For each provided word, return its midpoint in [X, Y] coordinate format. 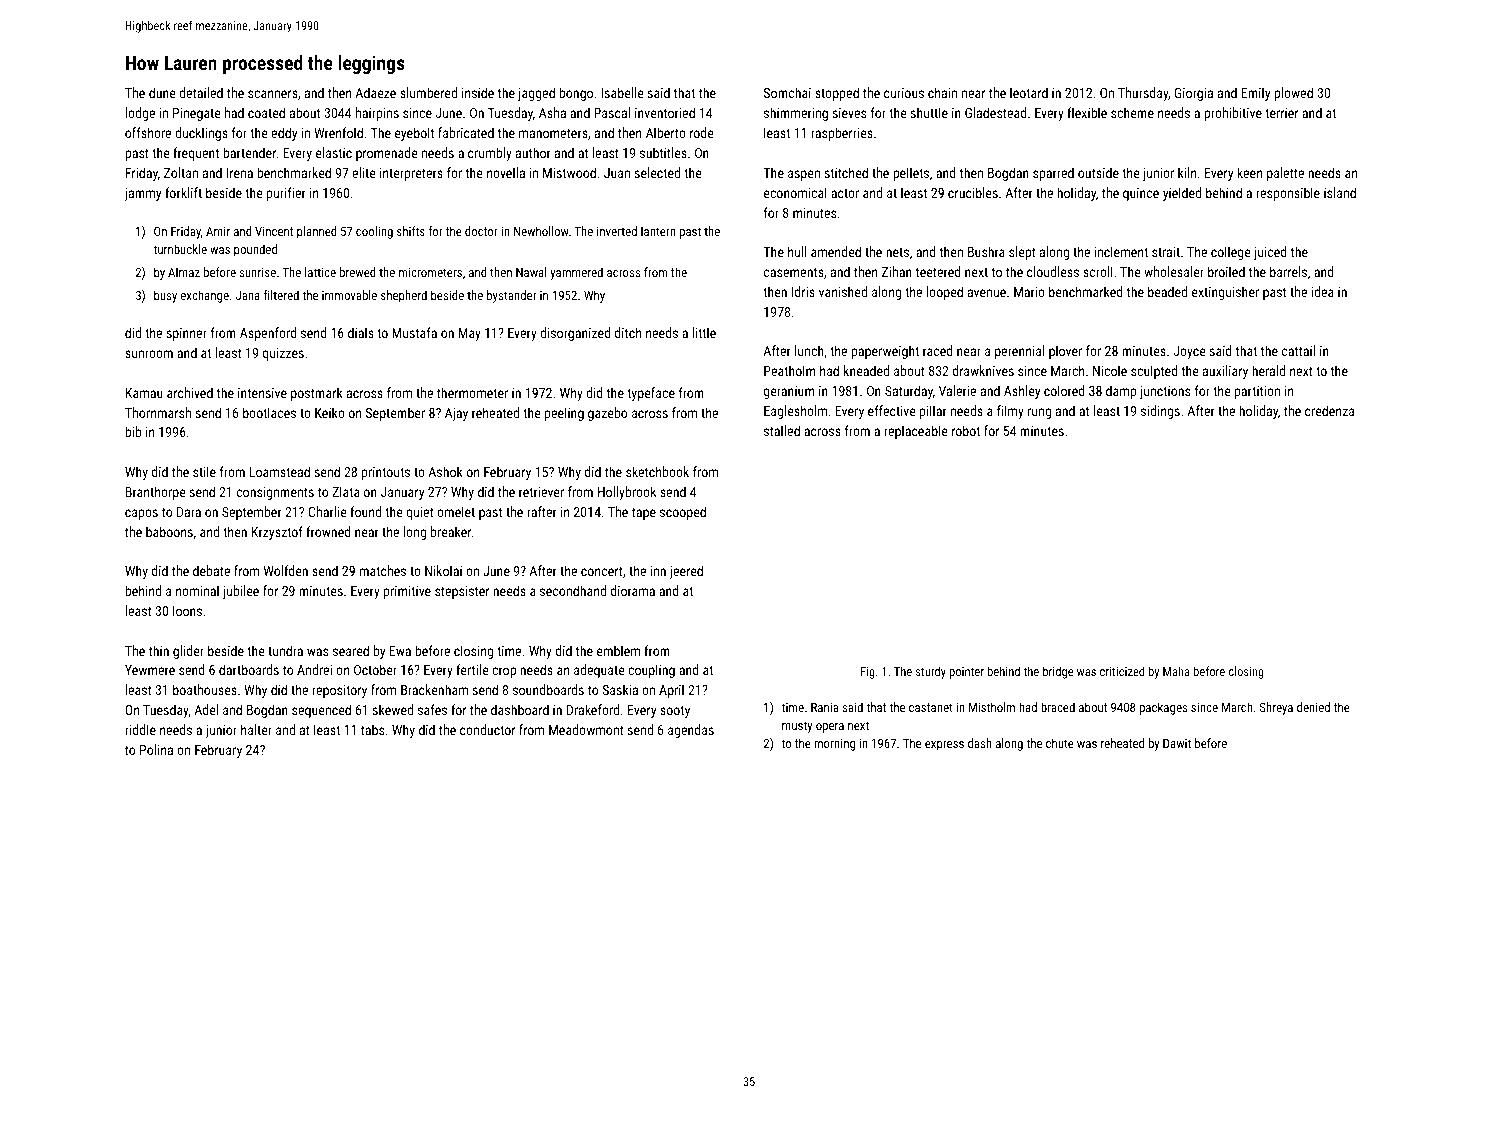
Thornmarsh [158, 412]
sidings [1160, 412]
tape [644, 514]
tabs [372, 729]
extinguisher [1225, 293]
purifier [286, 194]
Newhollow [541, 231]
